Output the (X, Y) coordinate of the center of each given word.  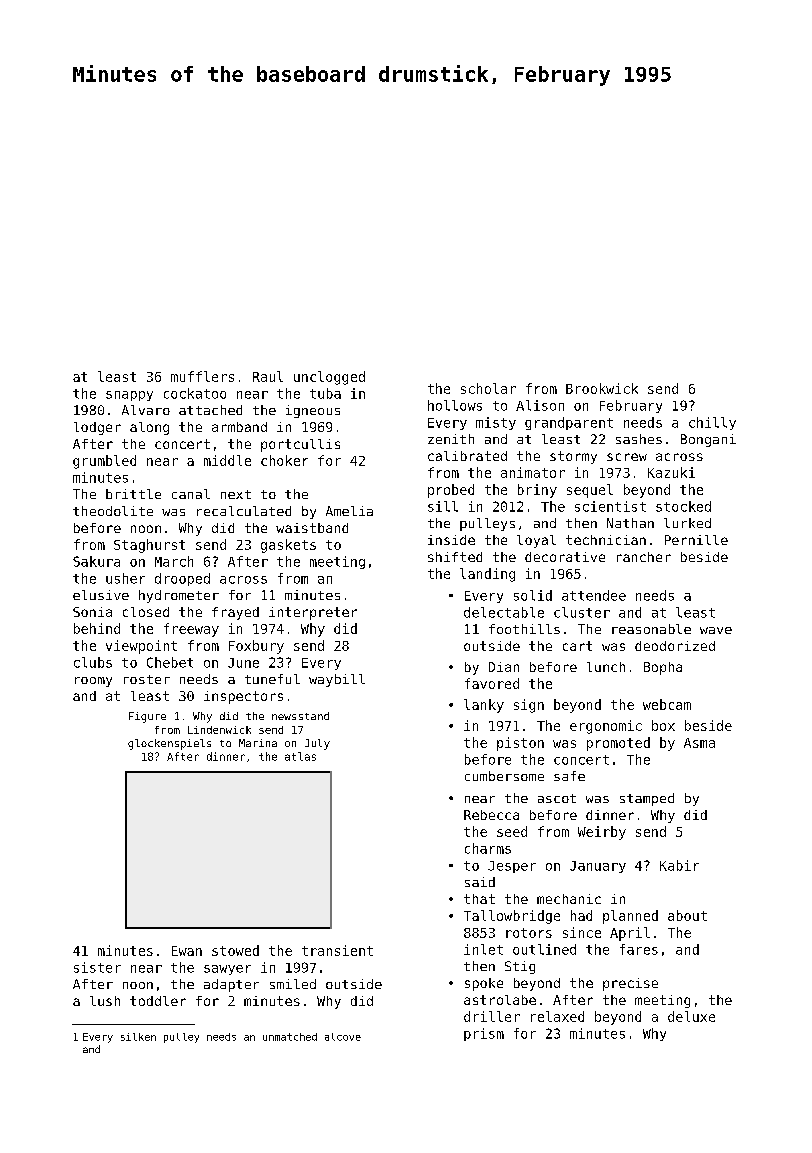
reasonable (651, 629)
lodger (97, 428)
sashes (639, 439)
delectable (504, 612)
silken (138, 1037)
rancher (644, 557)
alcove (343, 1037)
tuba (325, 393)
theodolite (113, 511)
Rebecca (491, 815)
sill (443, 506)
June (243, 663)
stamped (647, 799)
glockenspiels (169, 744)
